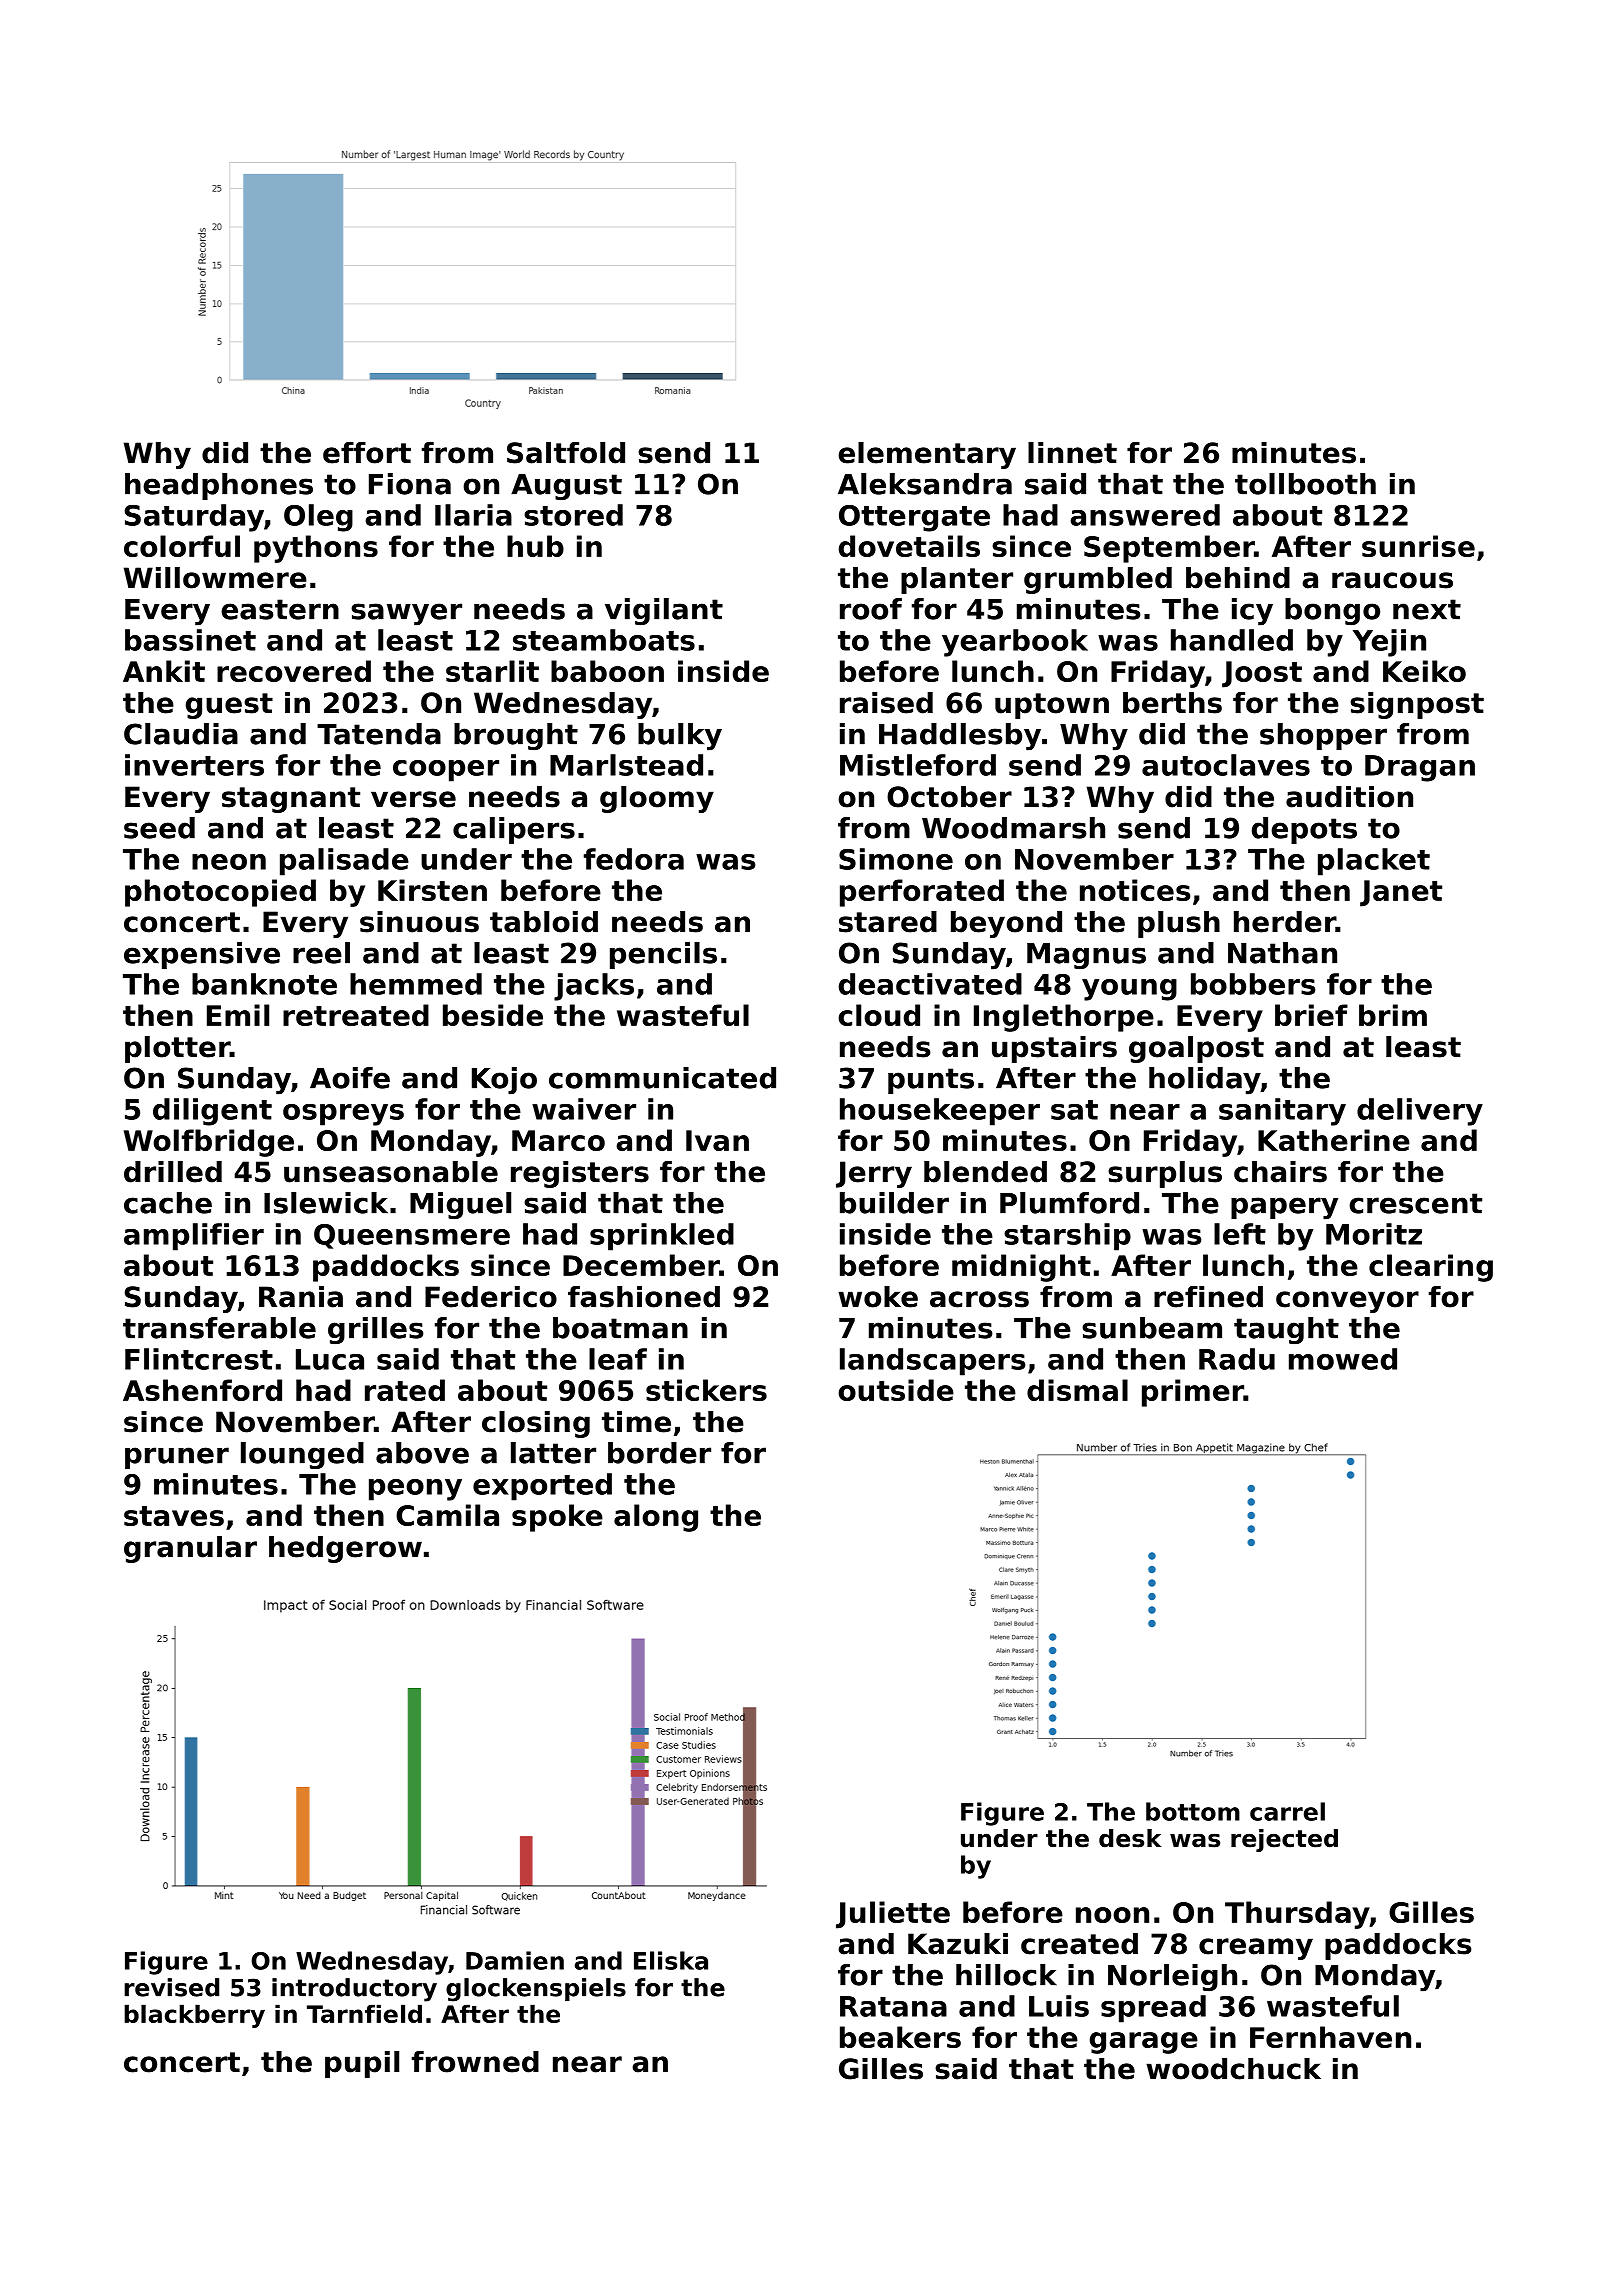 Image resolution: width=1620 pixels, height=2292 pixels. What do you see at coordinates (181, 734) in the image?
I see `Claudia` at bounding box center [181, 734].
